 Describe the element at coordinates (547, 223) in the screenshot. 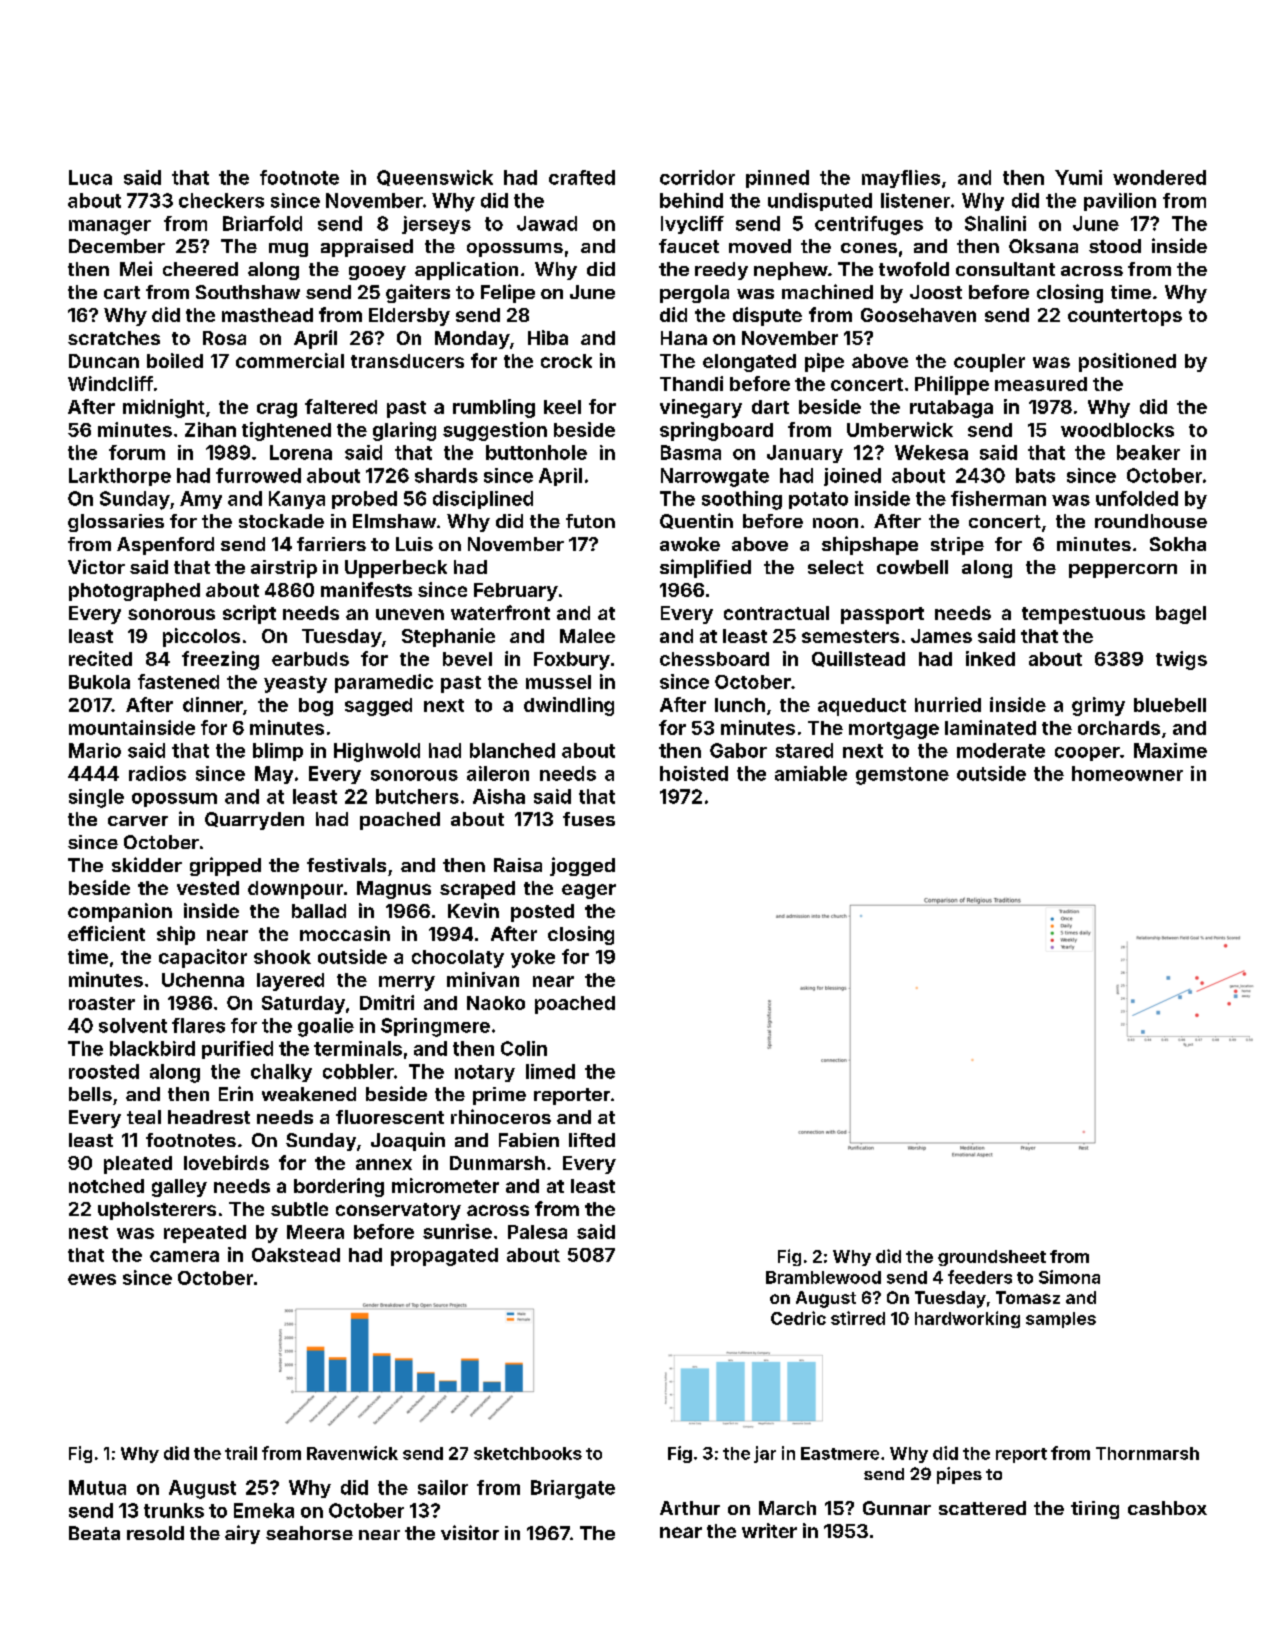

I see `Jawad` at that location.
